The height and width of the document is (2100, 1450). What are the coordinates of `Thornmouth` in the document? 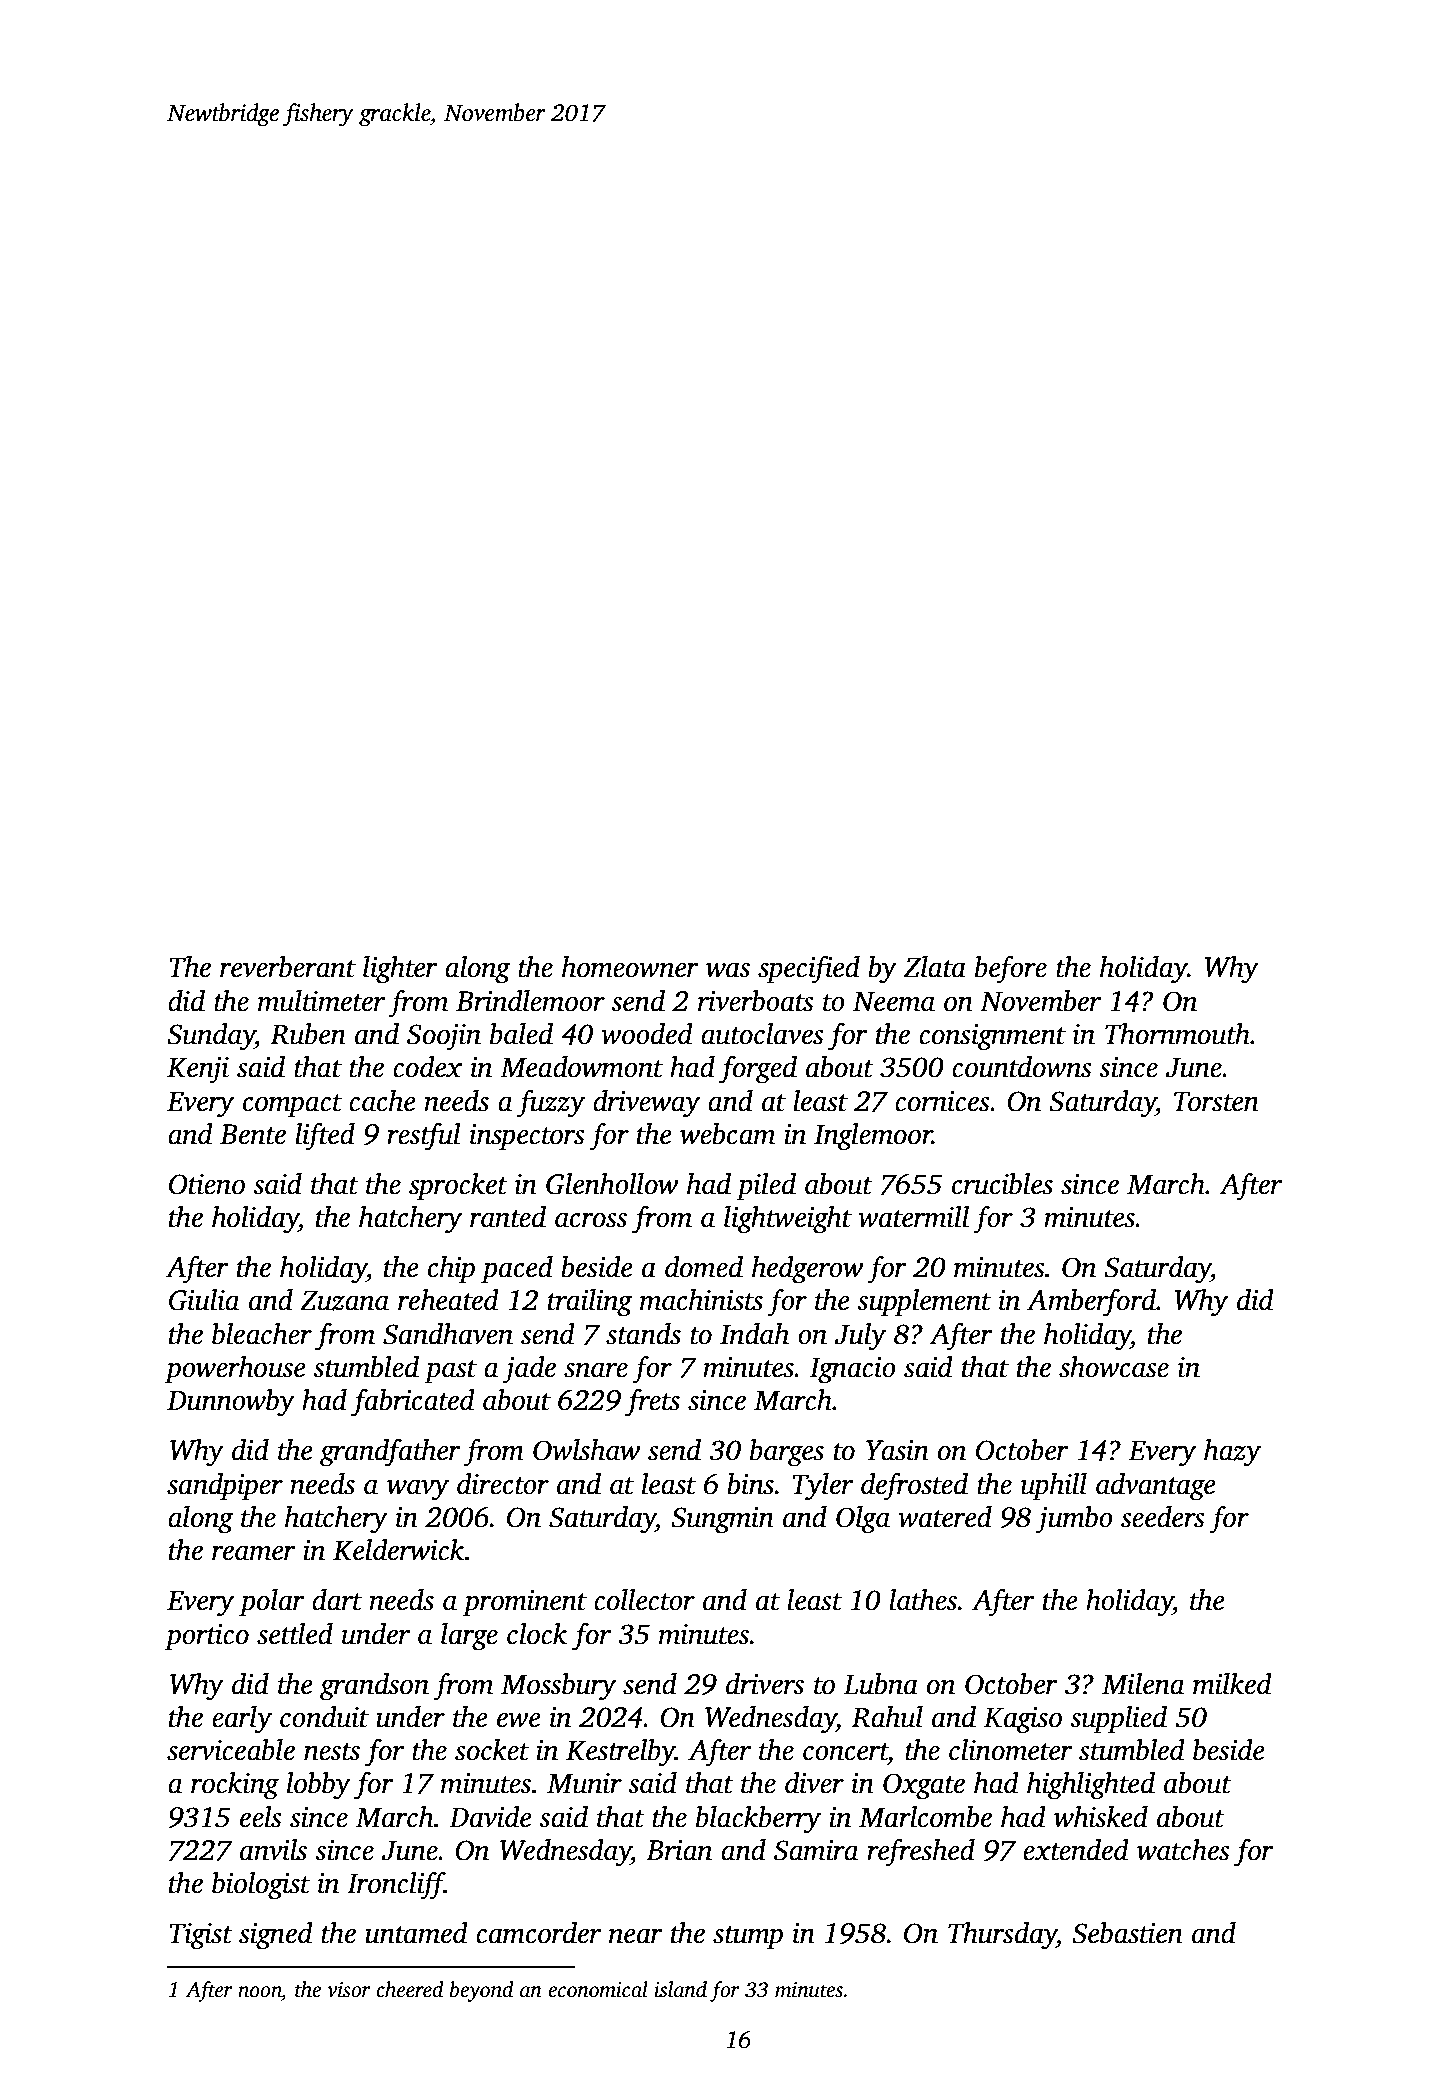 It's located at (1177, 1034).
